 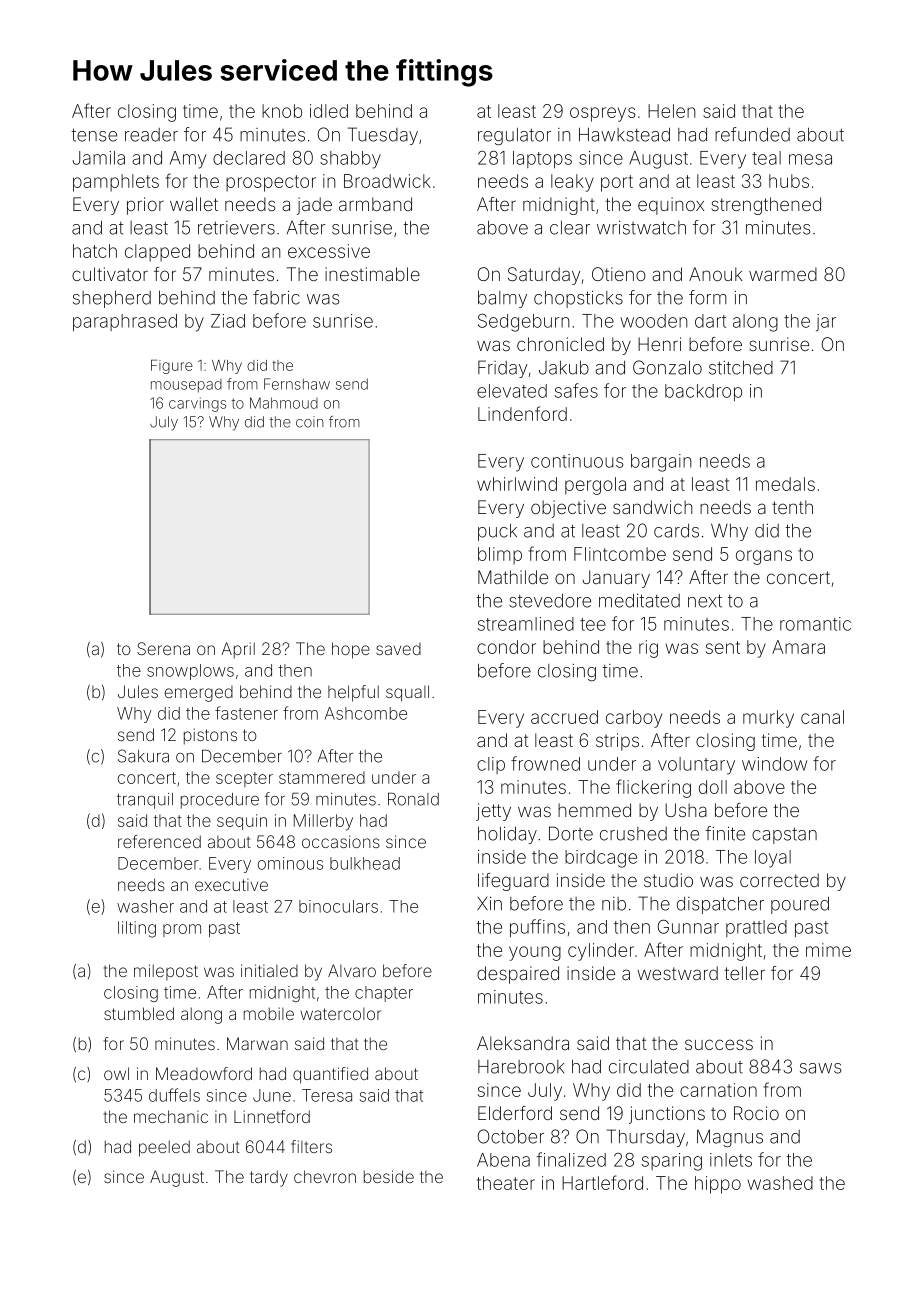 I want to click on sent, so click(x=723, y=647).
